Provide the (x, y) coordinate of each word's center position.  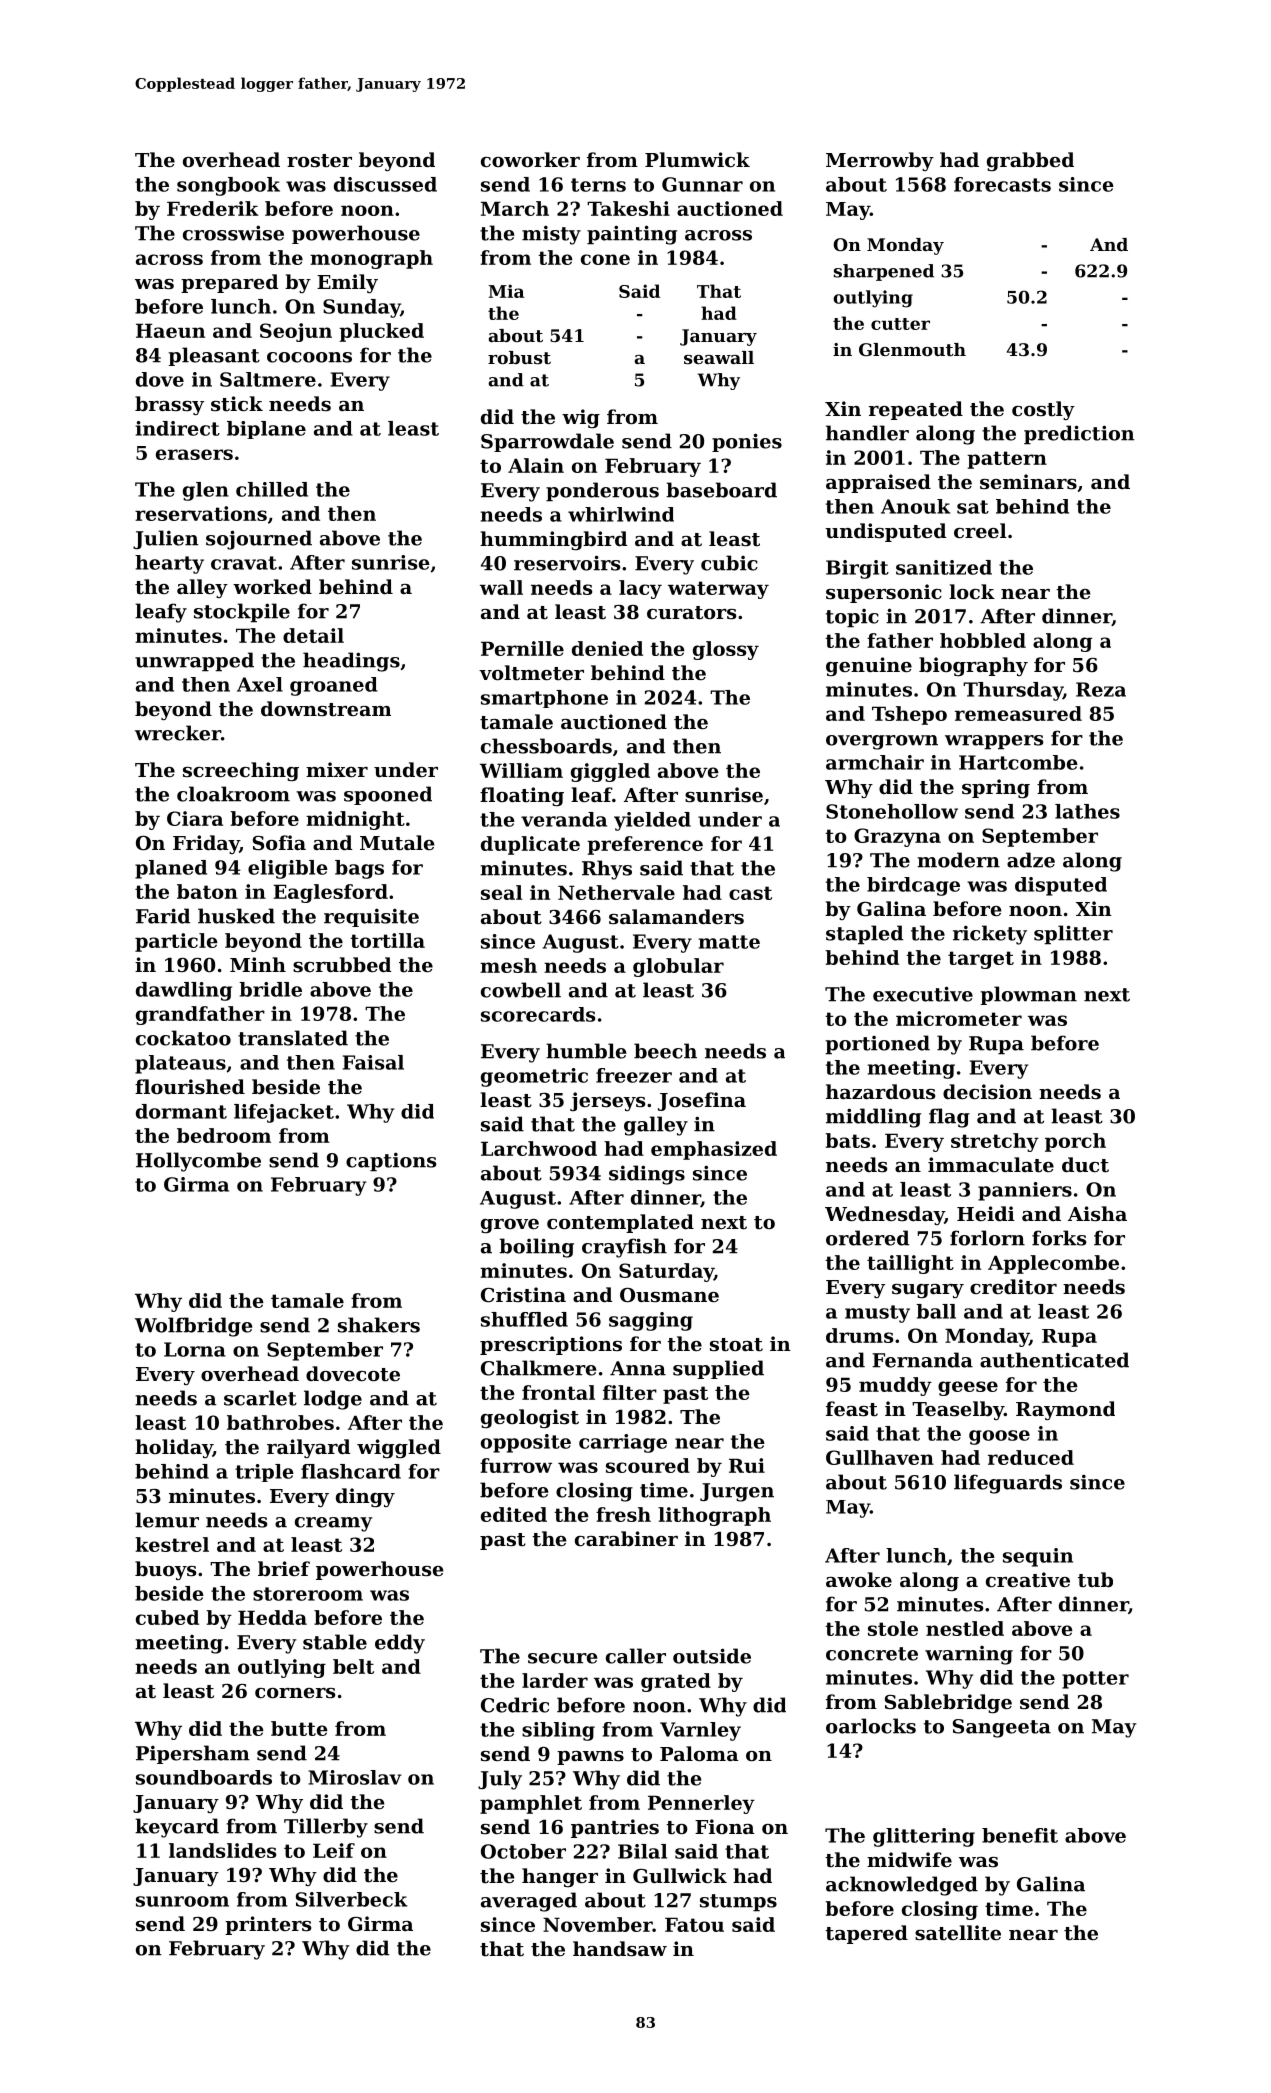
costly (1043, 410)
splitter (1073, 935)
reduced (1031, 1457)
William (521, 770)
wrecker (178, 733)
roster (319, 161)
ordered (867, 1238)
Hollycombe (198, 1162)
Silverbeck (352, 1899)
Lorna (195, 1349)
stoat (736, 1345)
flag (949, 1118)
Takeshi (628, 208)
